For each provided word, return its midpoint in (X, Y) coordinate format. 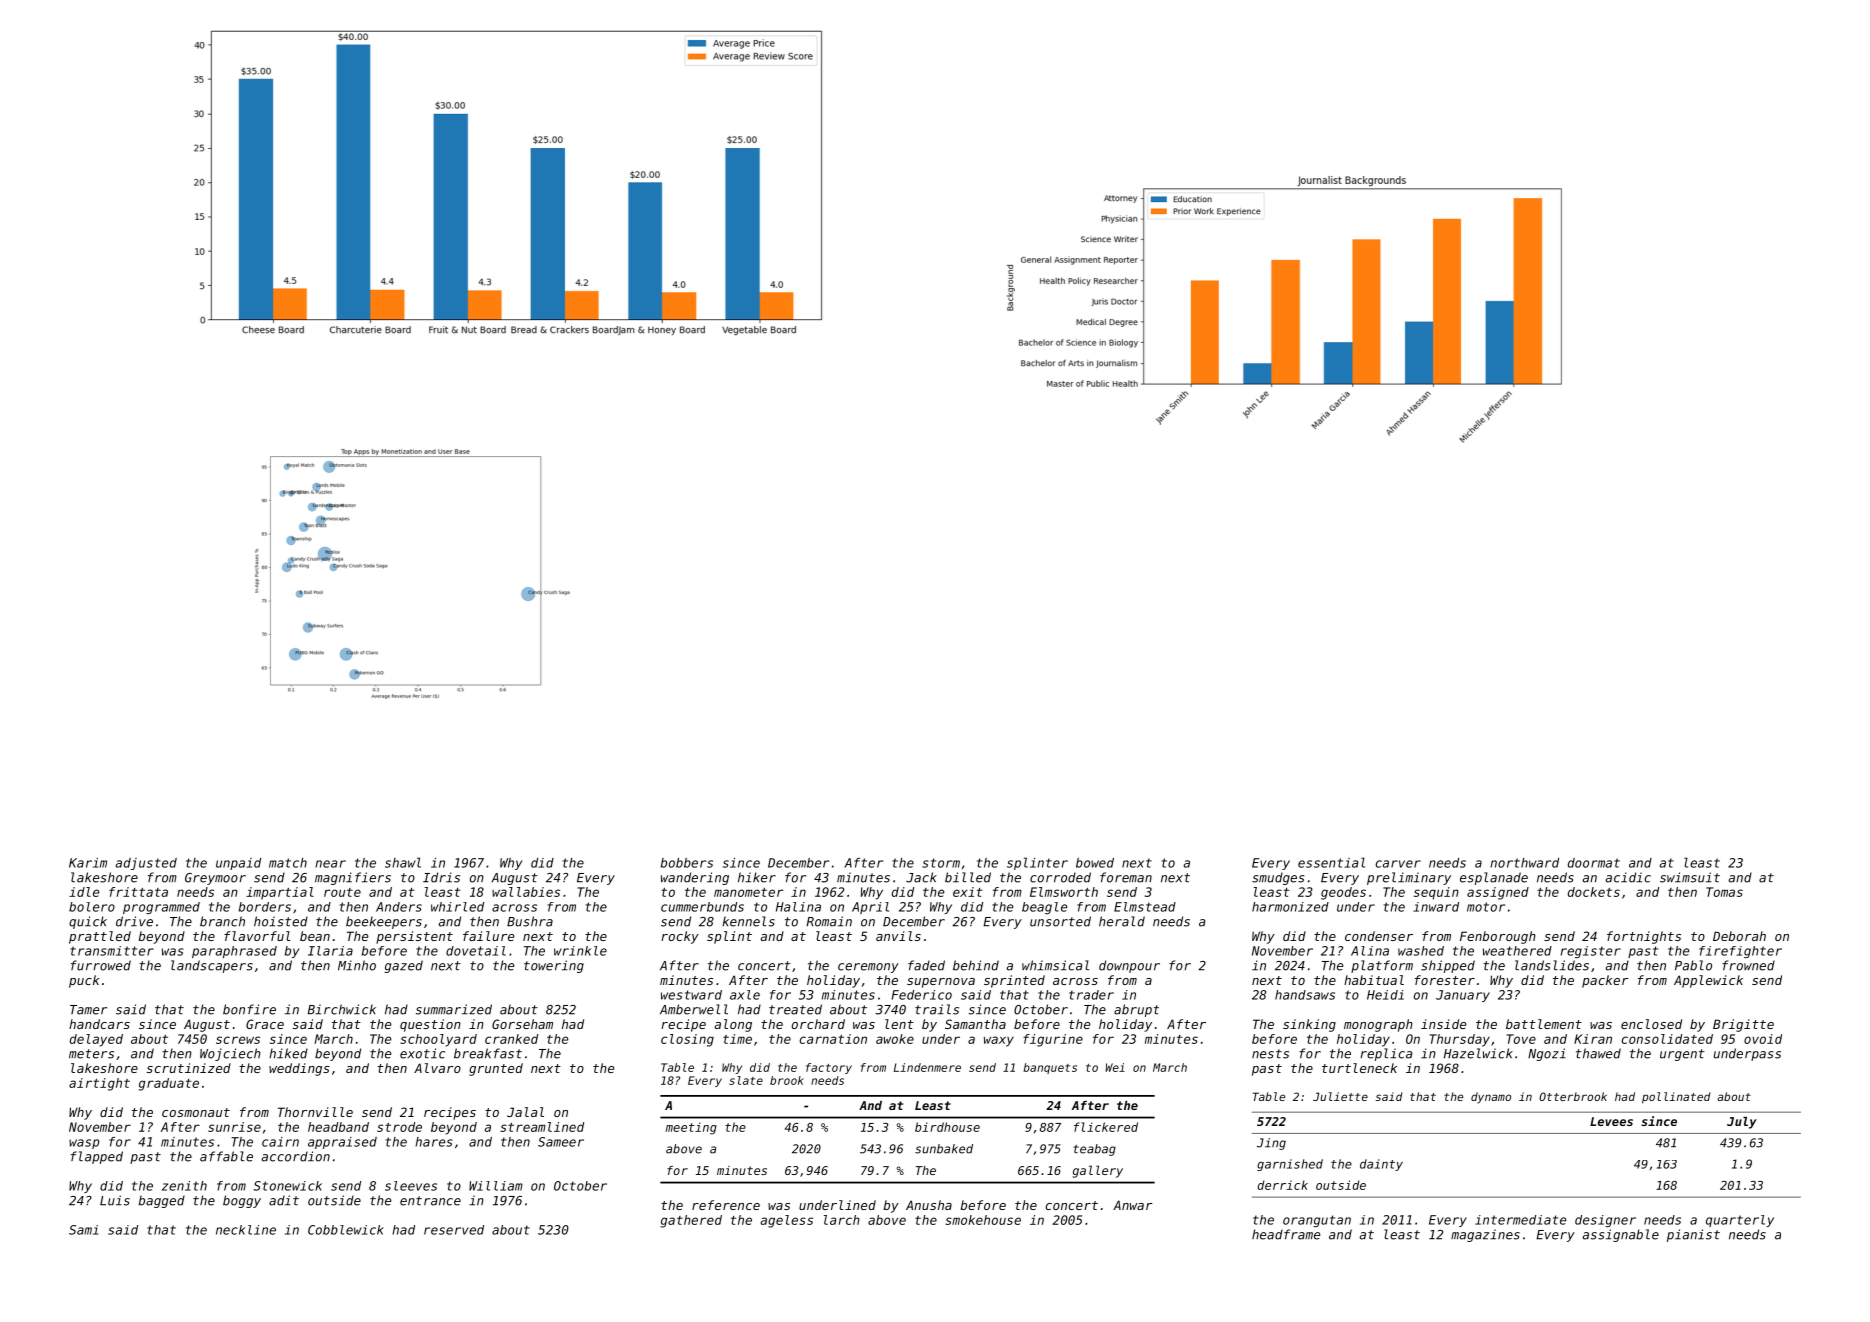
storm (941, 863)
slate (746, 1080)
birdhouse (947, 1127)
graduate (169, 1084)
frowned (1748, 965)
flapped (97, 1157)
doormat (1594, 863)
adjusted (146, 864)
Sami (83, 1230)
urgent (1682, 1055)
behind (976, 965)
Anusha (929, 1205)
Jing (1271, 1144)
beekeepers (384, 922)
